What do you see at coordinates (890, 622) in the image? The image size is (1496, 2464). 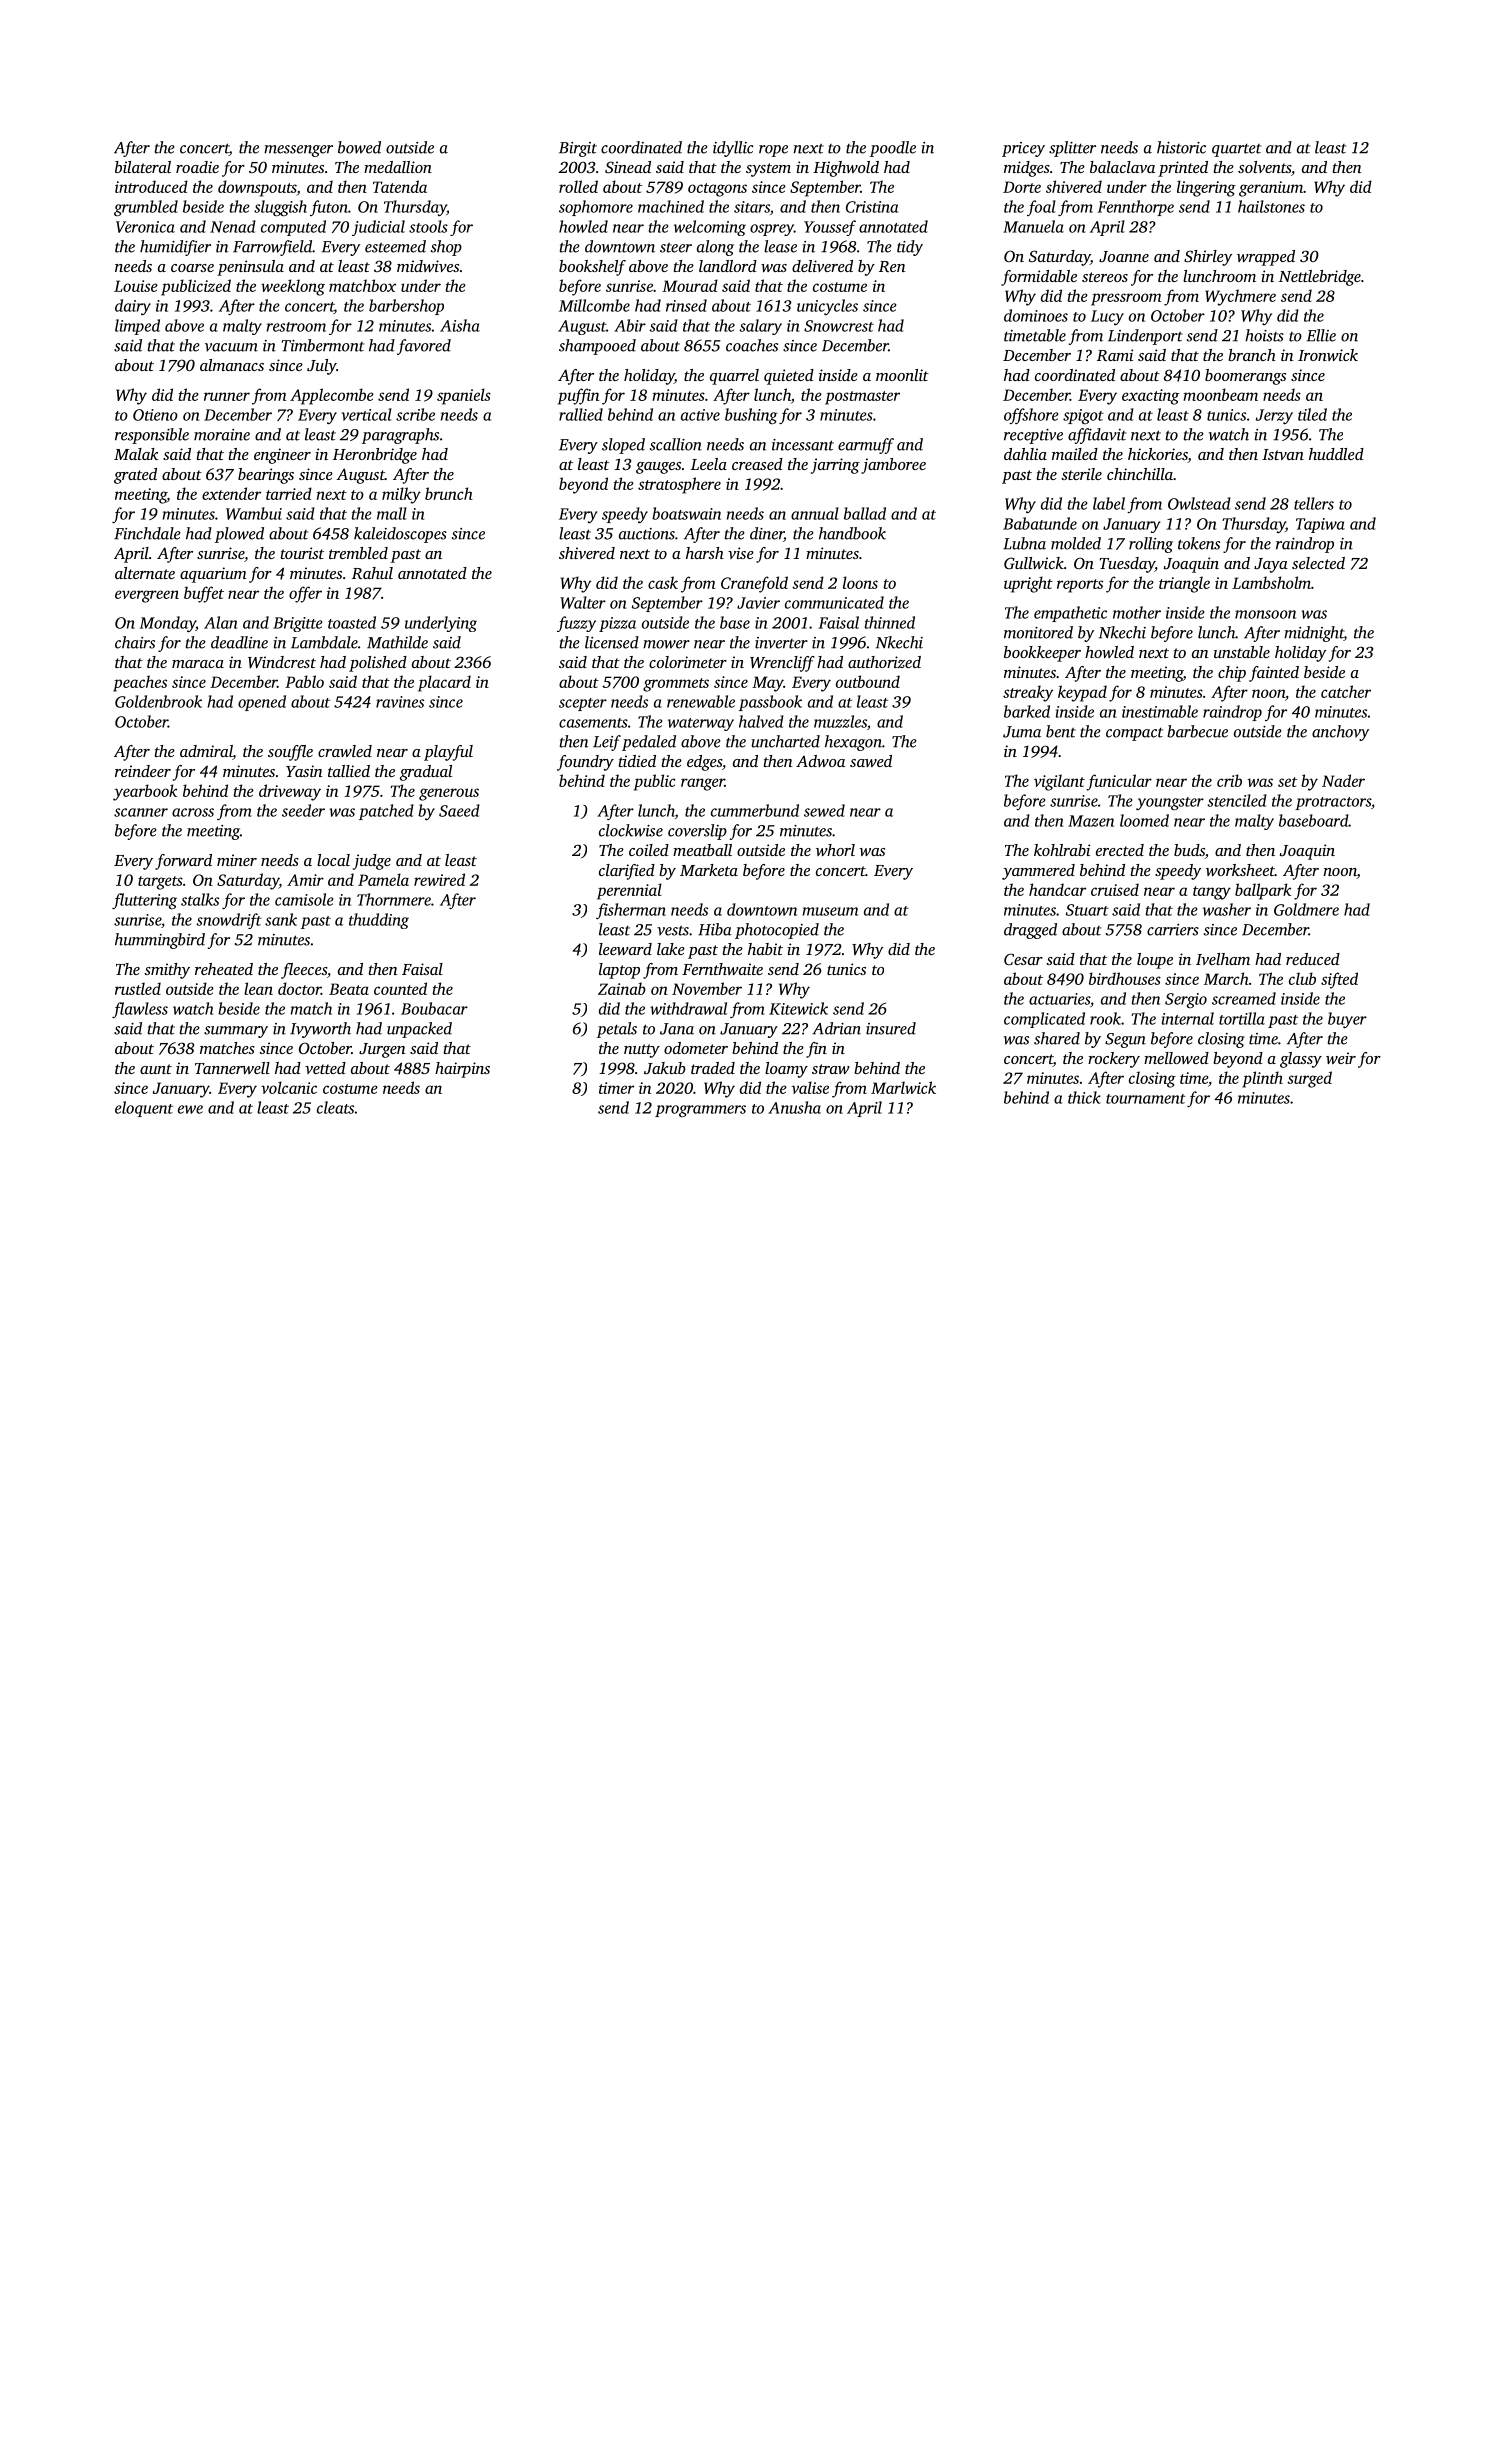 I see `thinned` at bounding box center [890, 622].
